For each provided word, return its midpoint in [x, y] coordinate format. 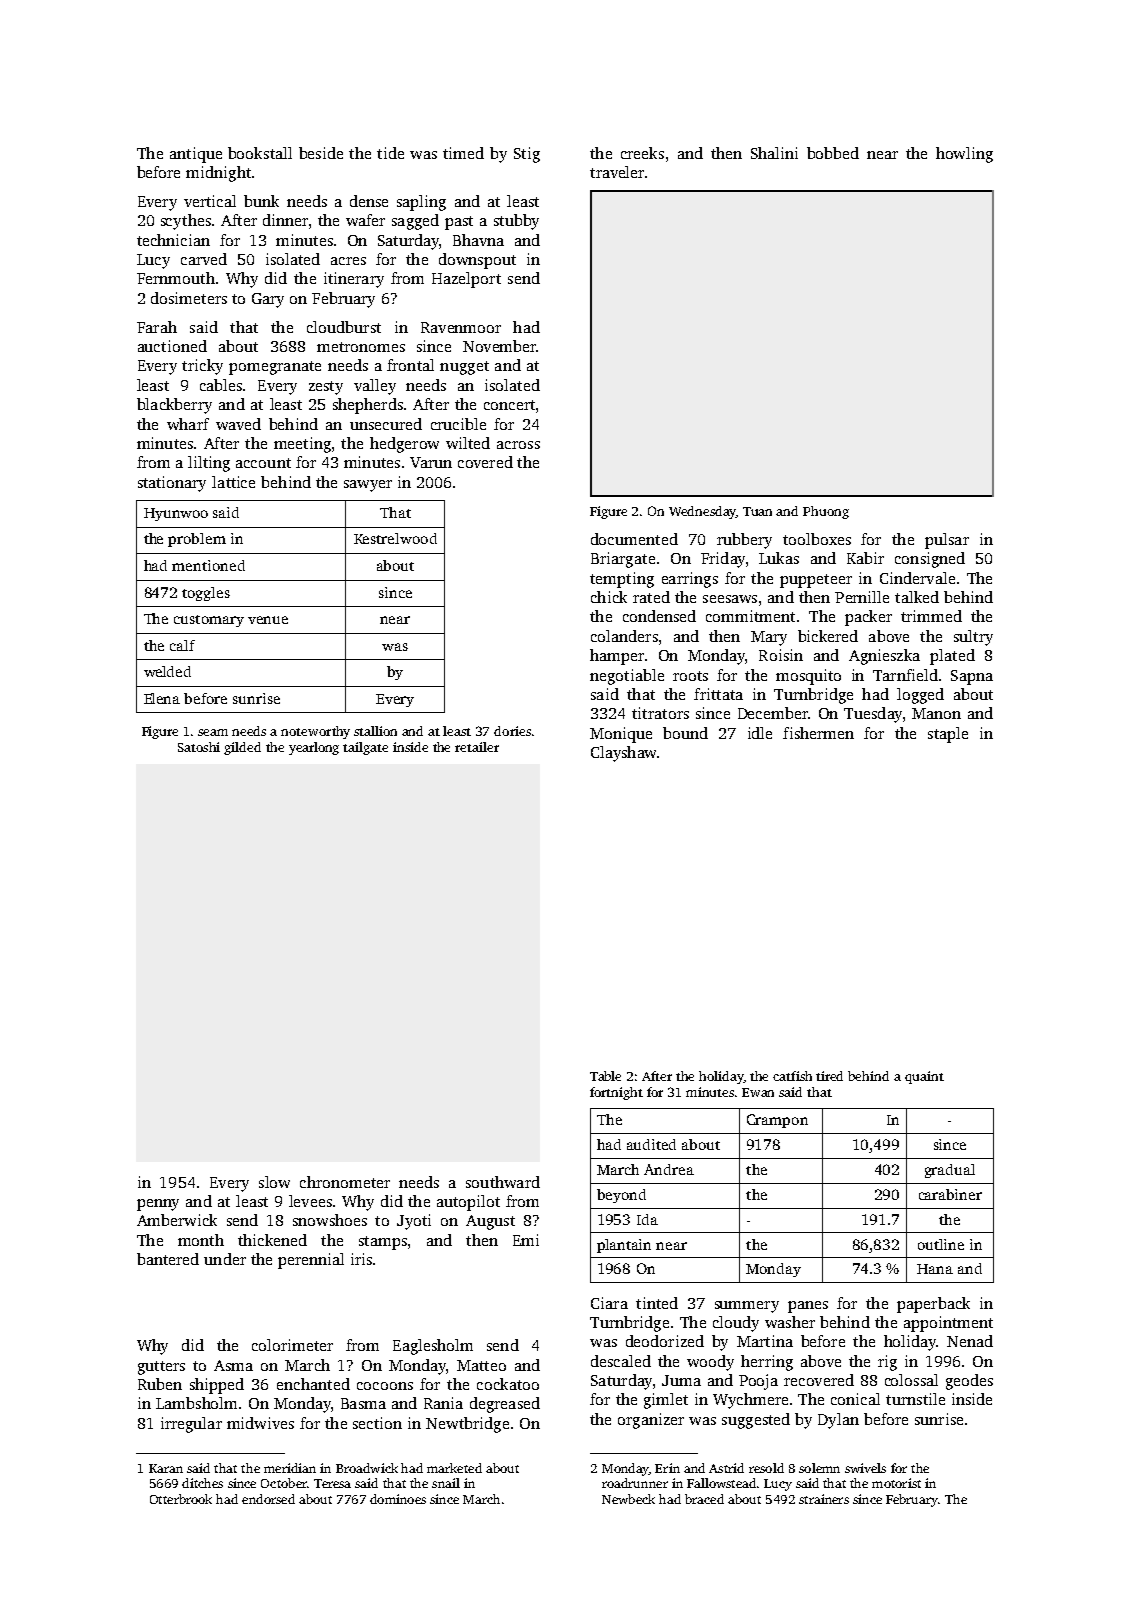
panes [808, 1307]
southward [503, 1182]
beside [321, 153]
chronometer [345, 1182]
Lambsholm [196, 1403]
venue [268, 620]
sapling [421, 203]
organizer [651, 1421]
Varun [431, 462]
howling [964, 155]
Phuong [826, 512]
